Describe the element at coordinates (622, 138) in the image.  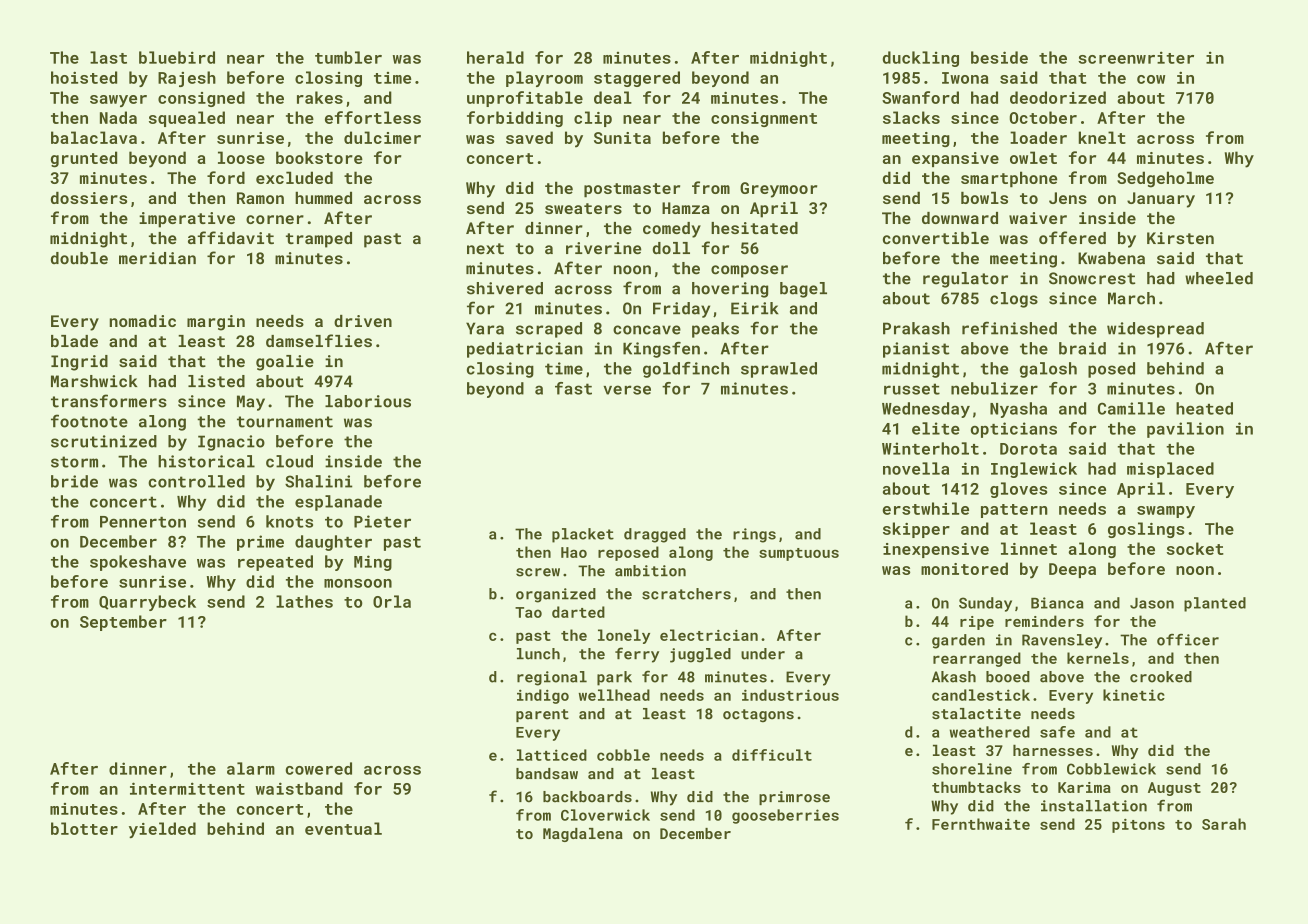
I see `Sunita` at that location.
